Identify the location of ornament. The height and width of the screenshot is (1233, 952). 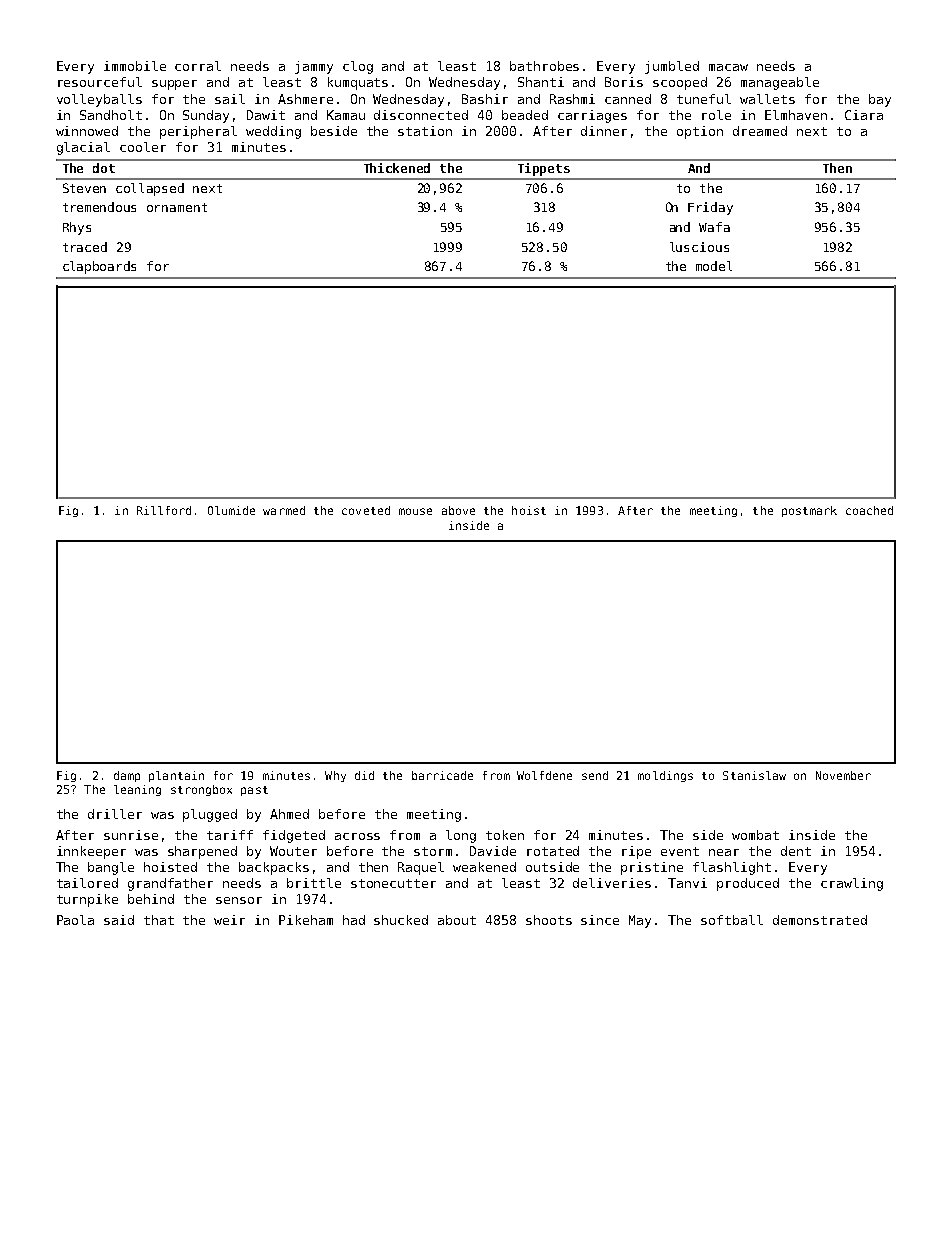
(177, 207).
